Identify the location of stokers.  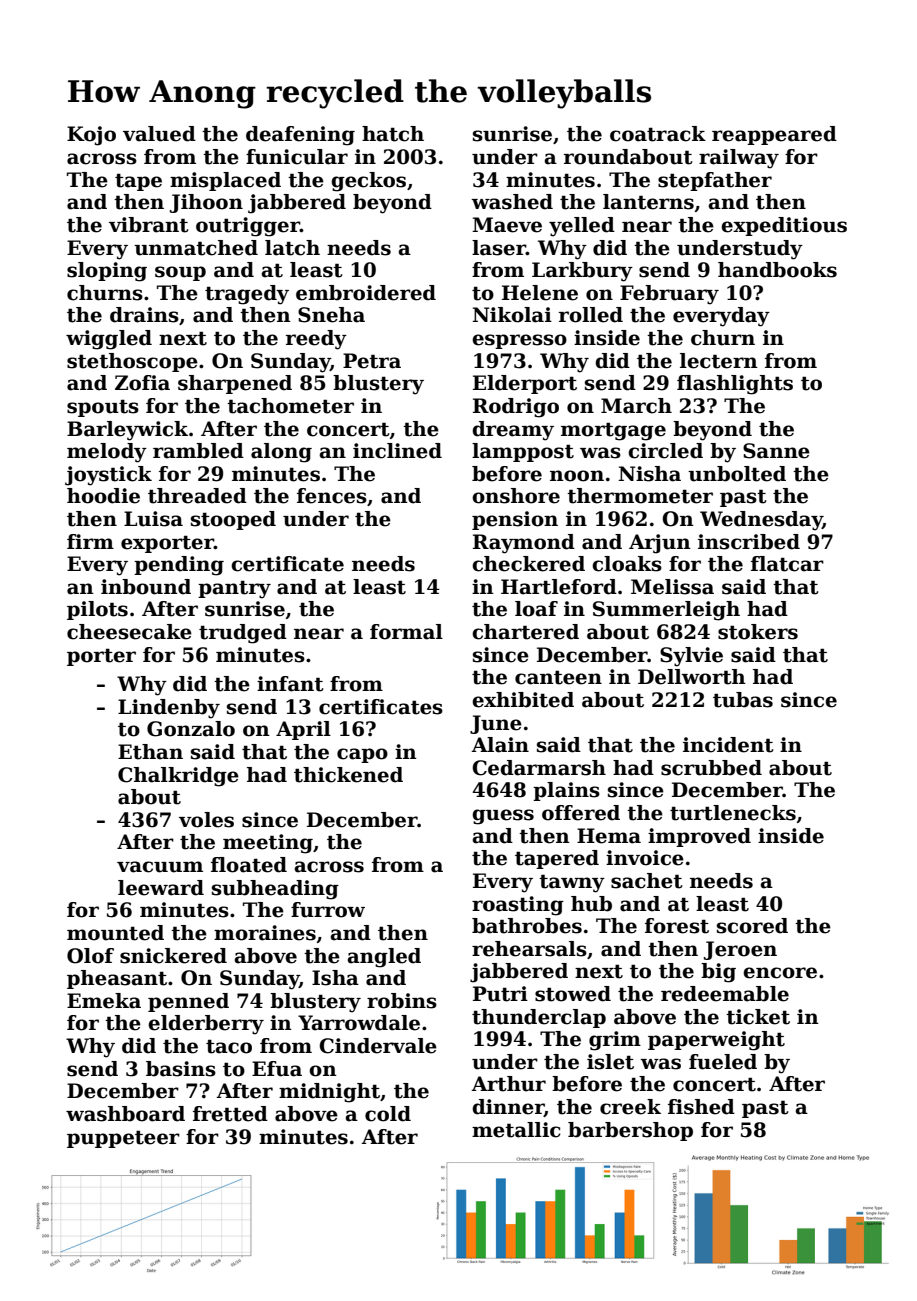
(758, 632).
